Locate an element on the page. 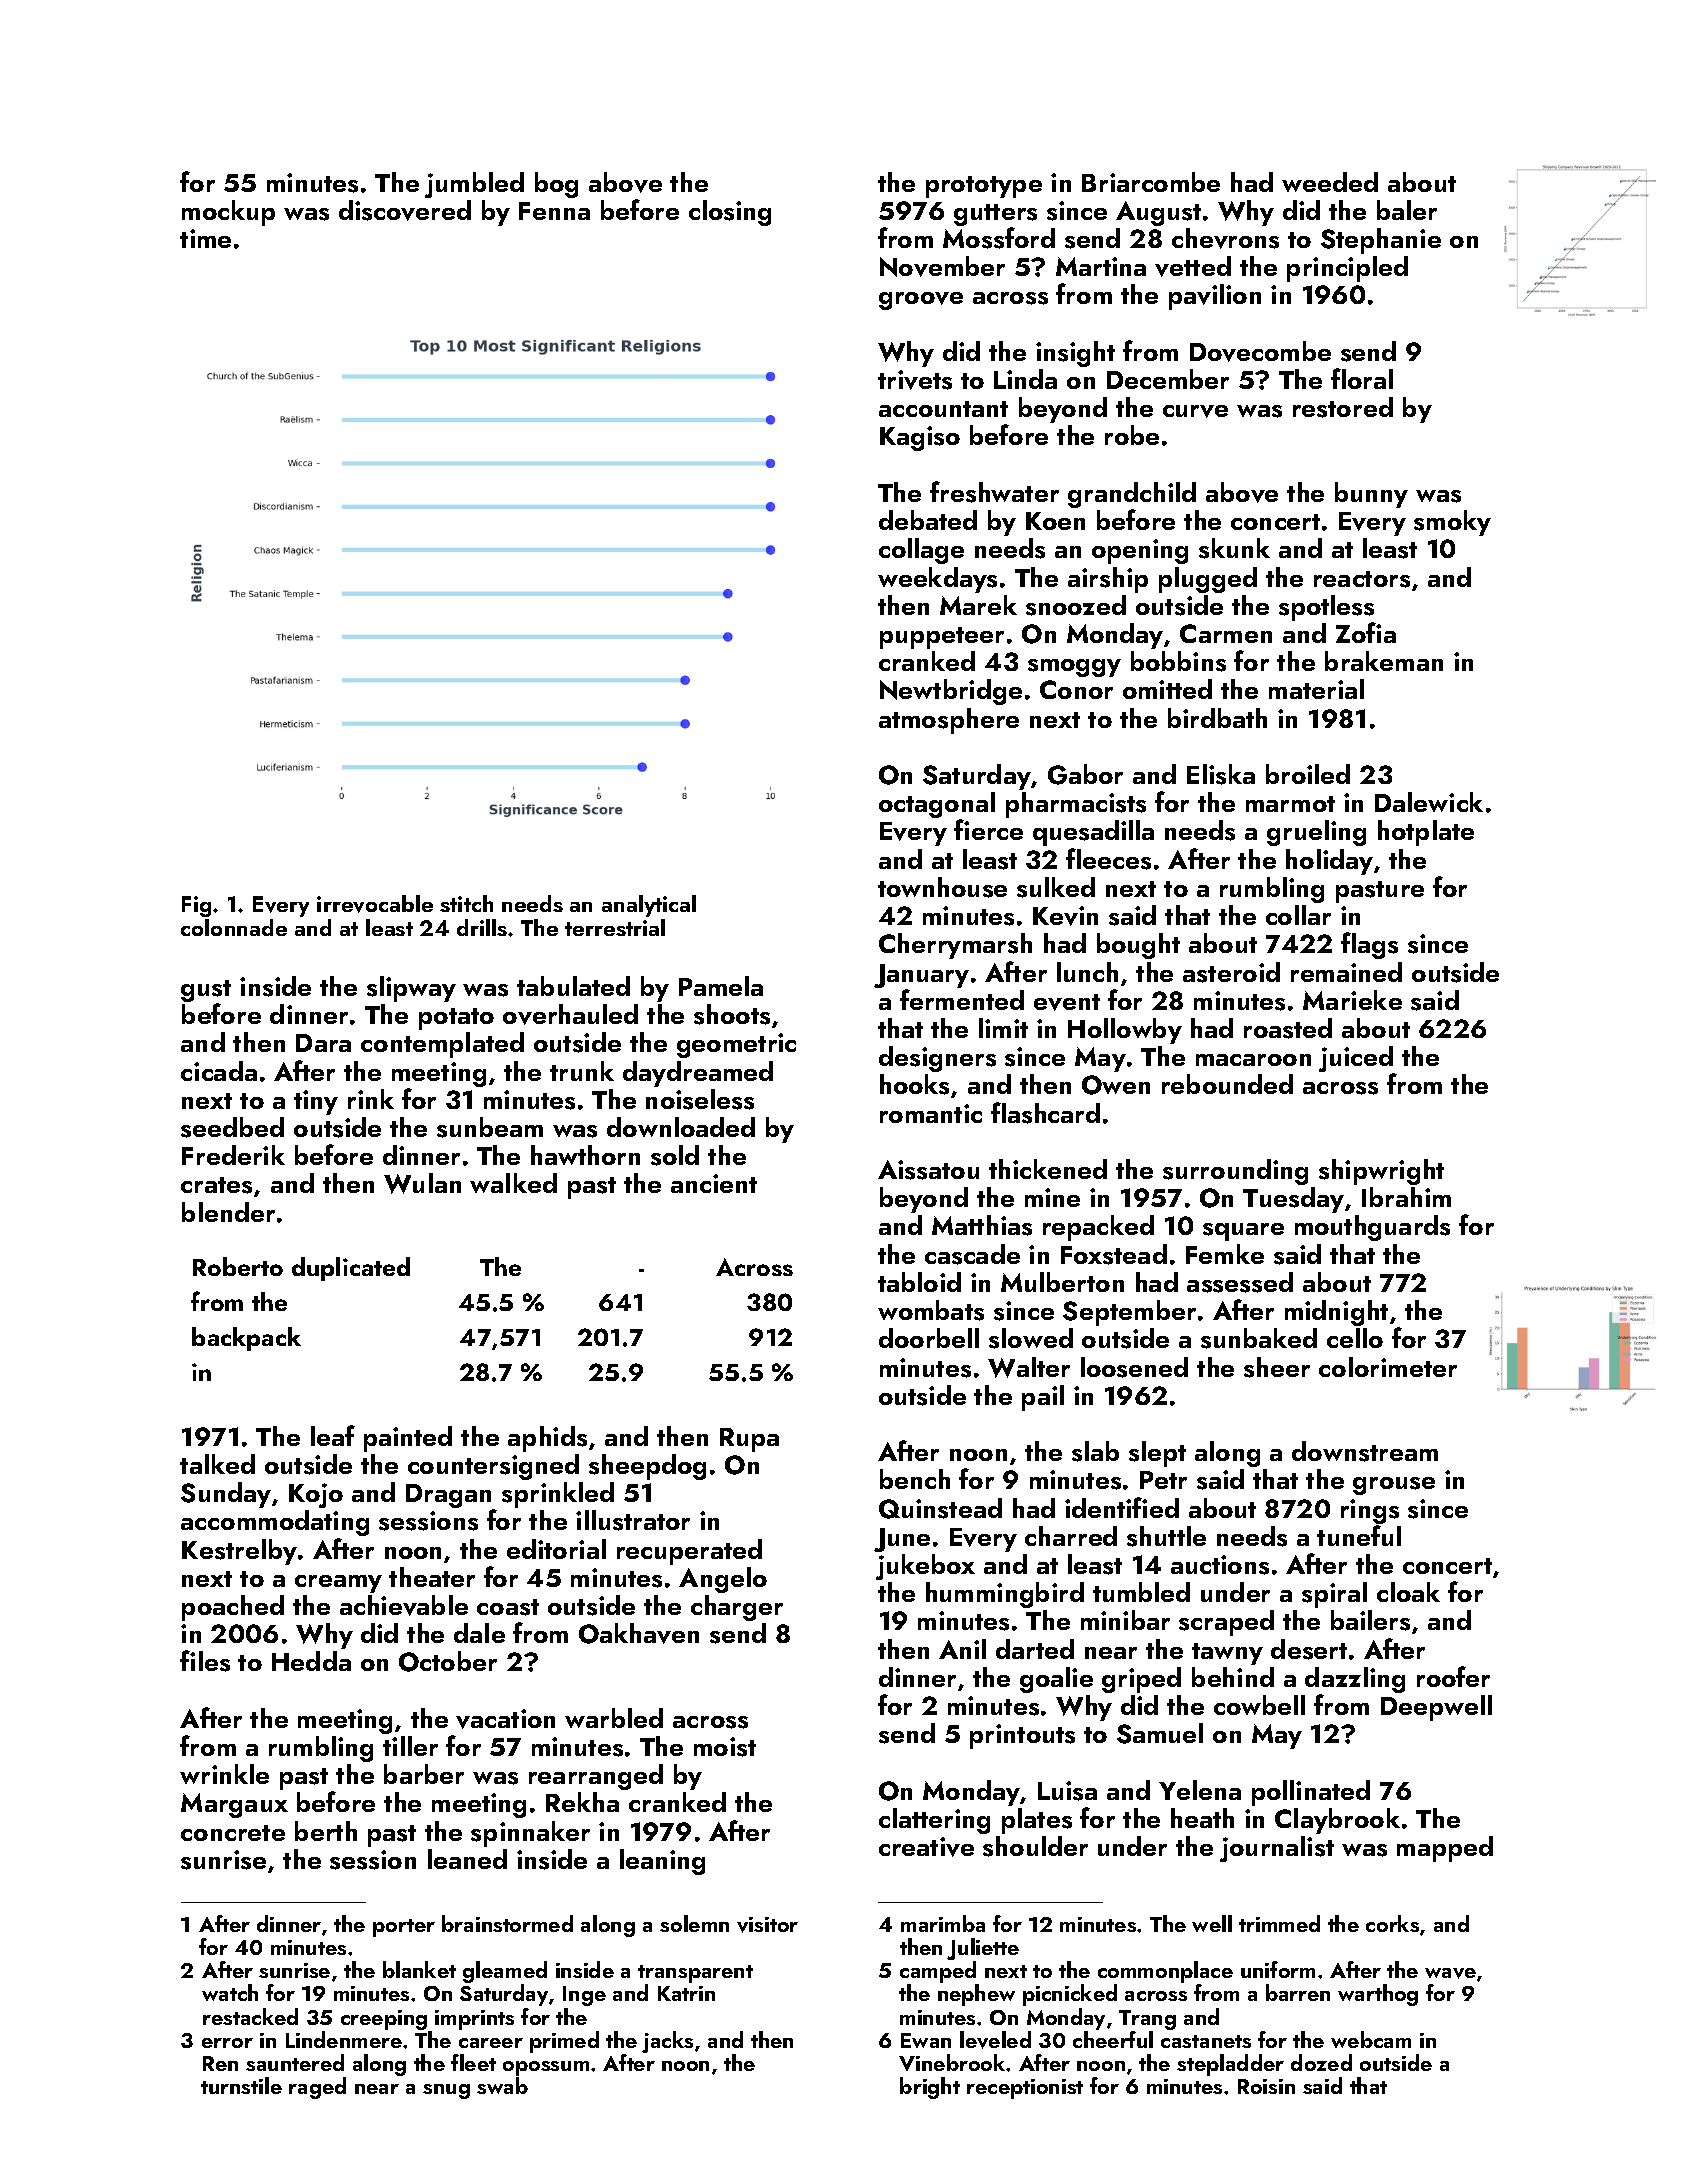  bog is located at coordinates (556, 185).
